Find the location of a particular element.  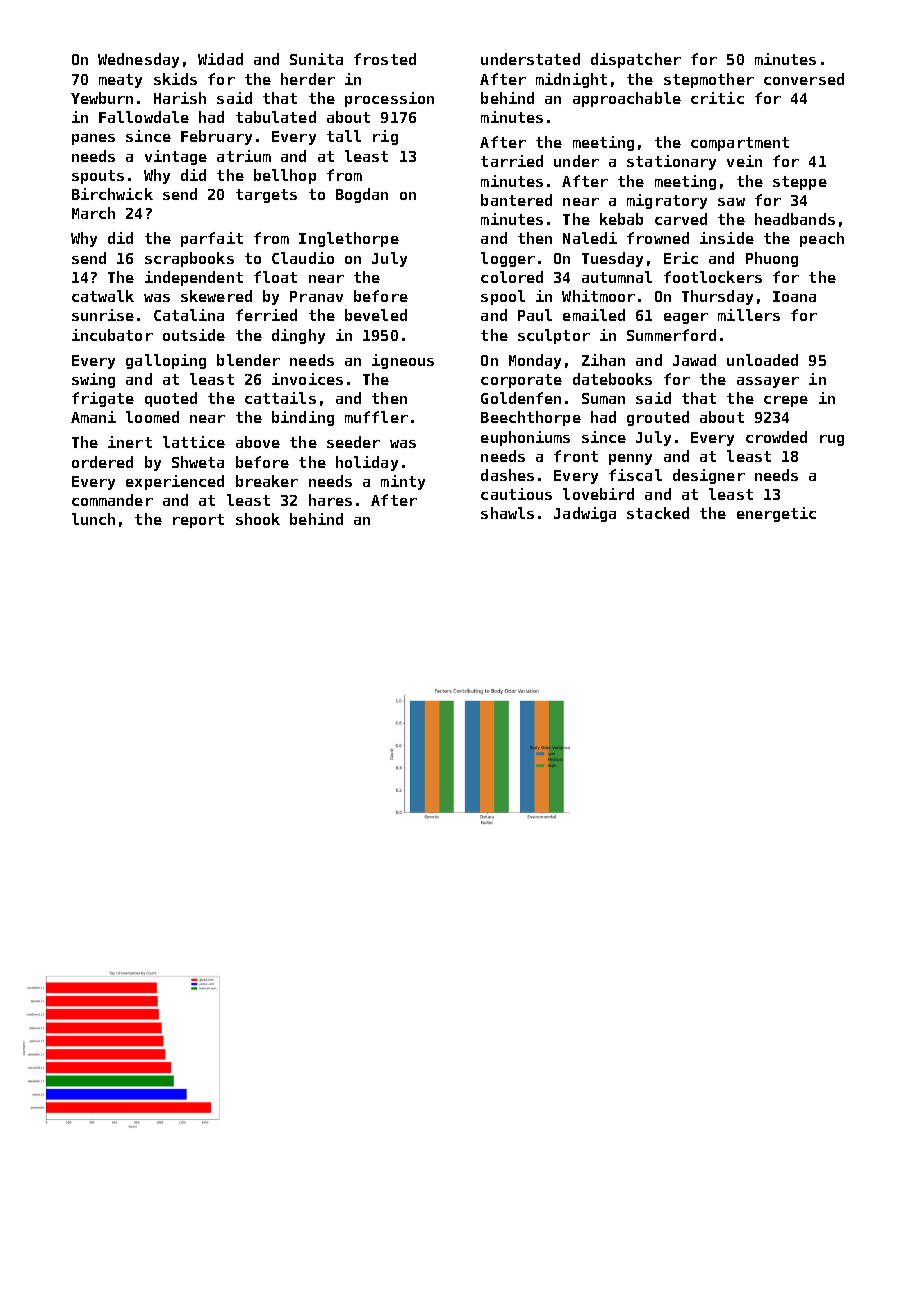

millers is located at coordinates (749, 315).
